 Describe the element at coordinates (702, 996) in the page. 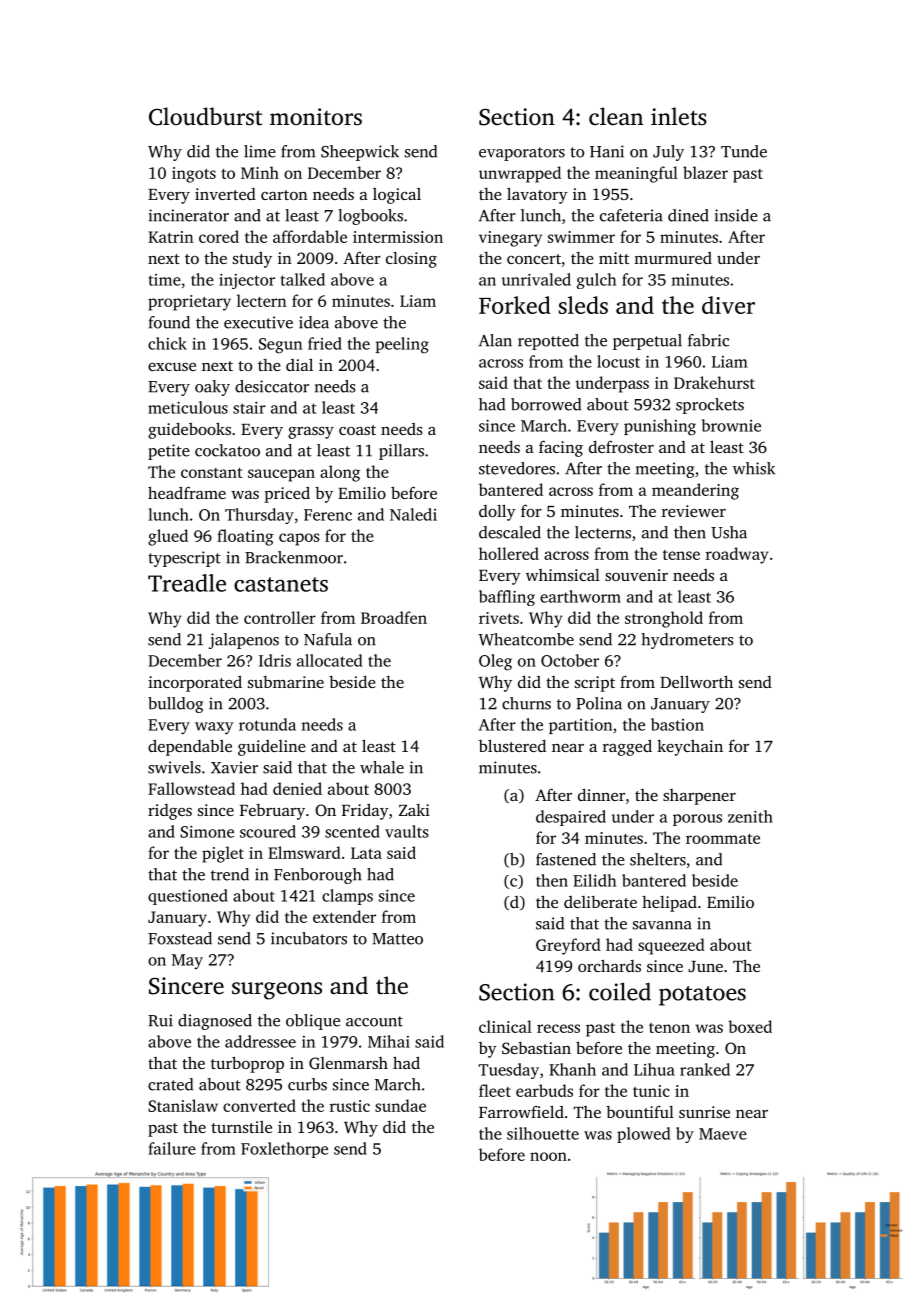

I see `potatoes` at that location.
